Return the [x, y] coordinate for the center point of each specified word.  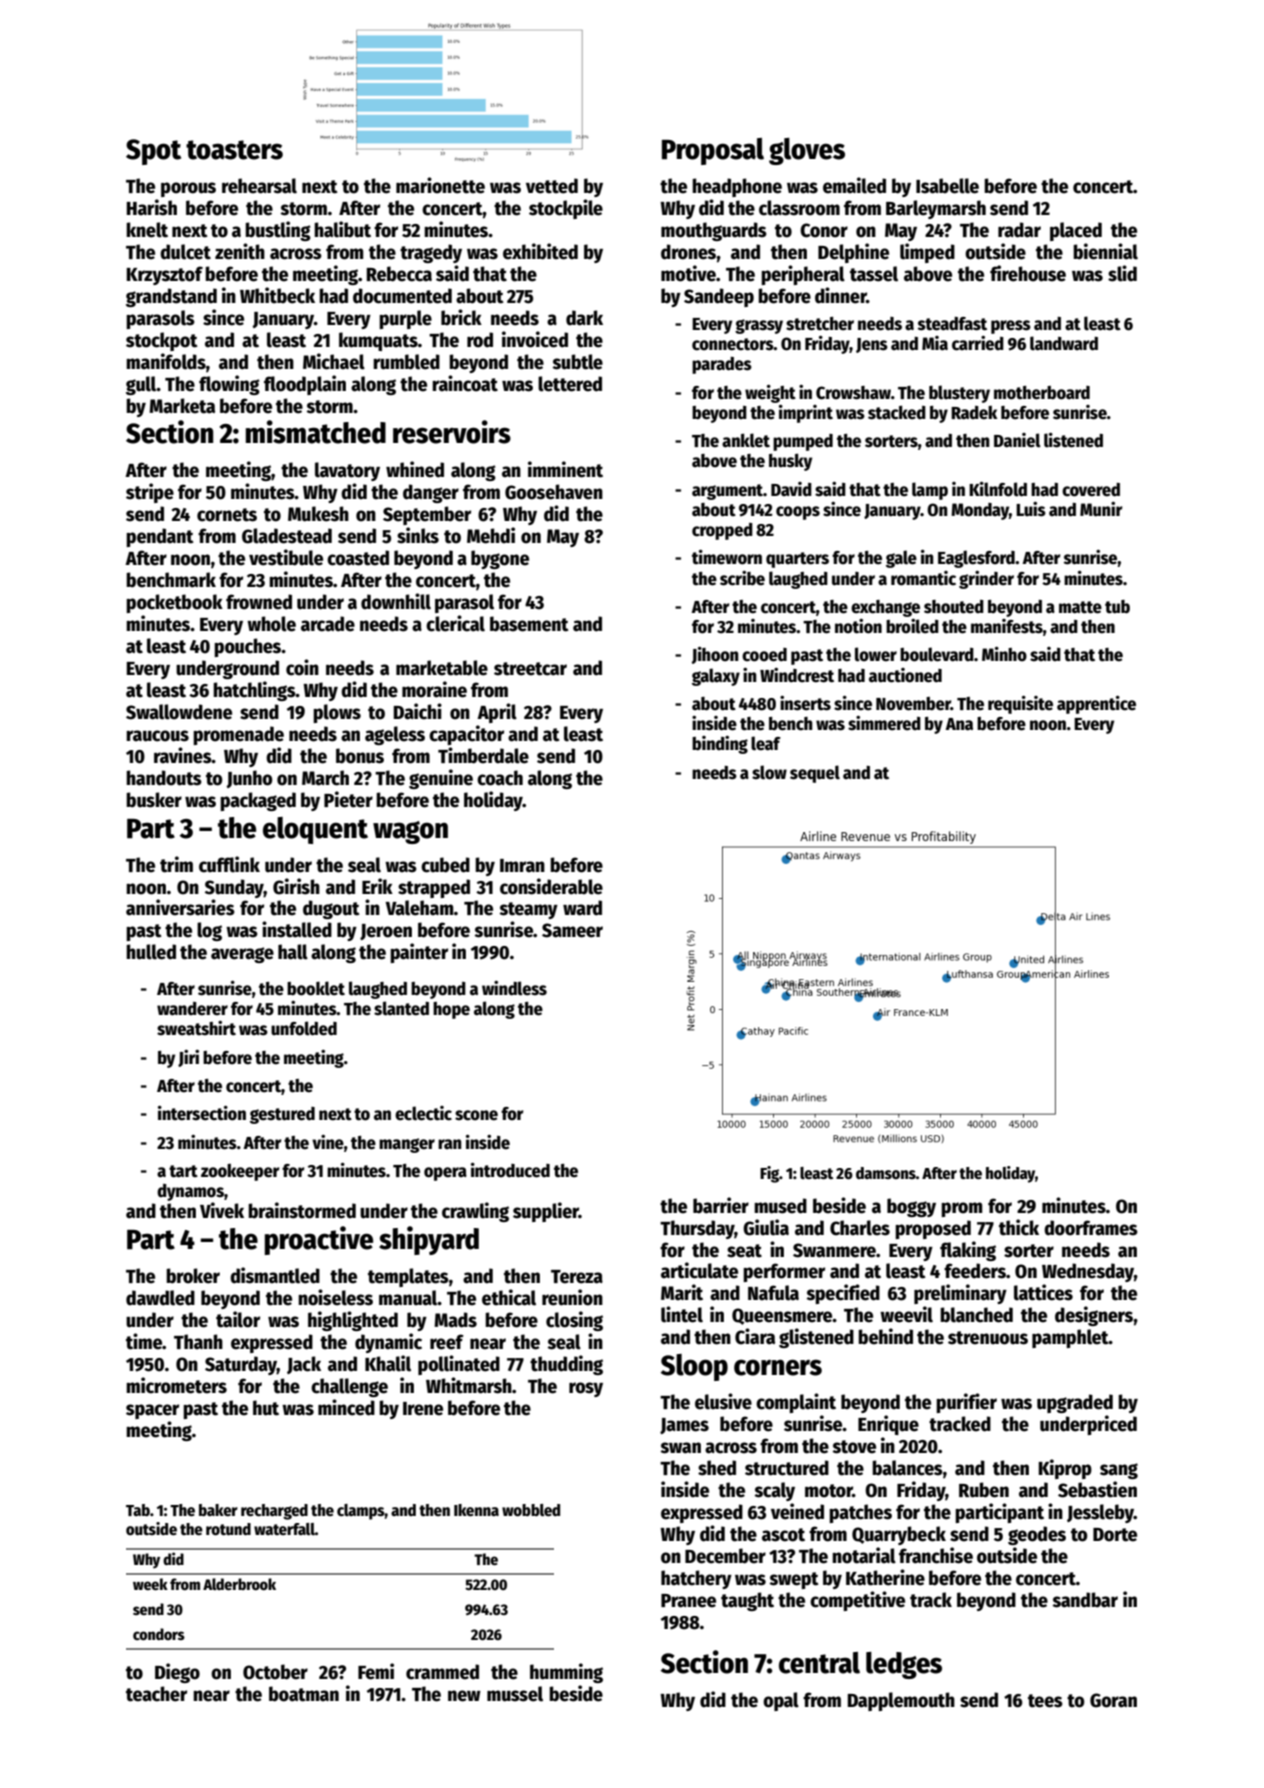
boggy [911, 1207]
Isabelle [947, 186]
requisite [1020, 705]
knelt [147, 230]
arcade [328, 624]
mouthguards [714, 231]
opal [781, 1701]
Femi [376, 1671]
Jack [304, 1365]
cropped [722, 531]
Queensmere [782, 1316]
